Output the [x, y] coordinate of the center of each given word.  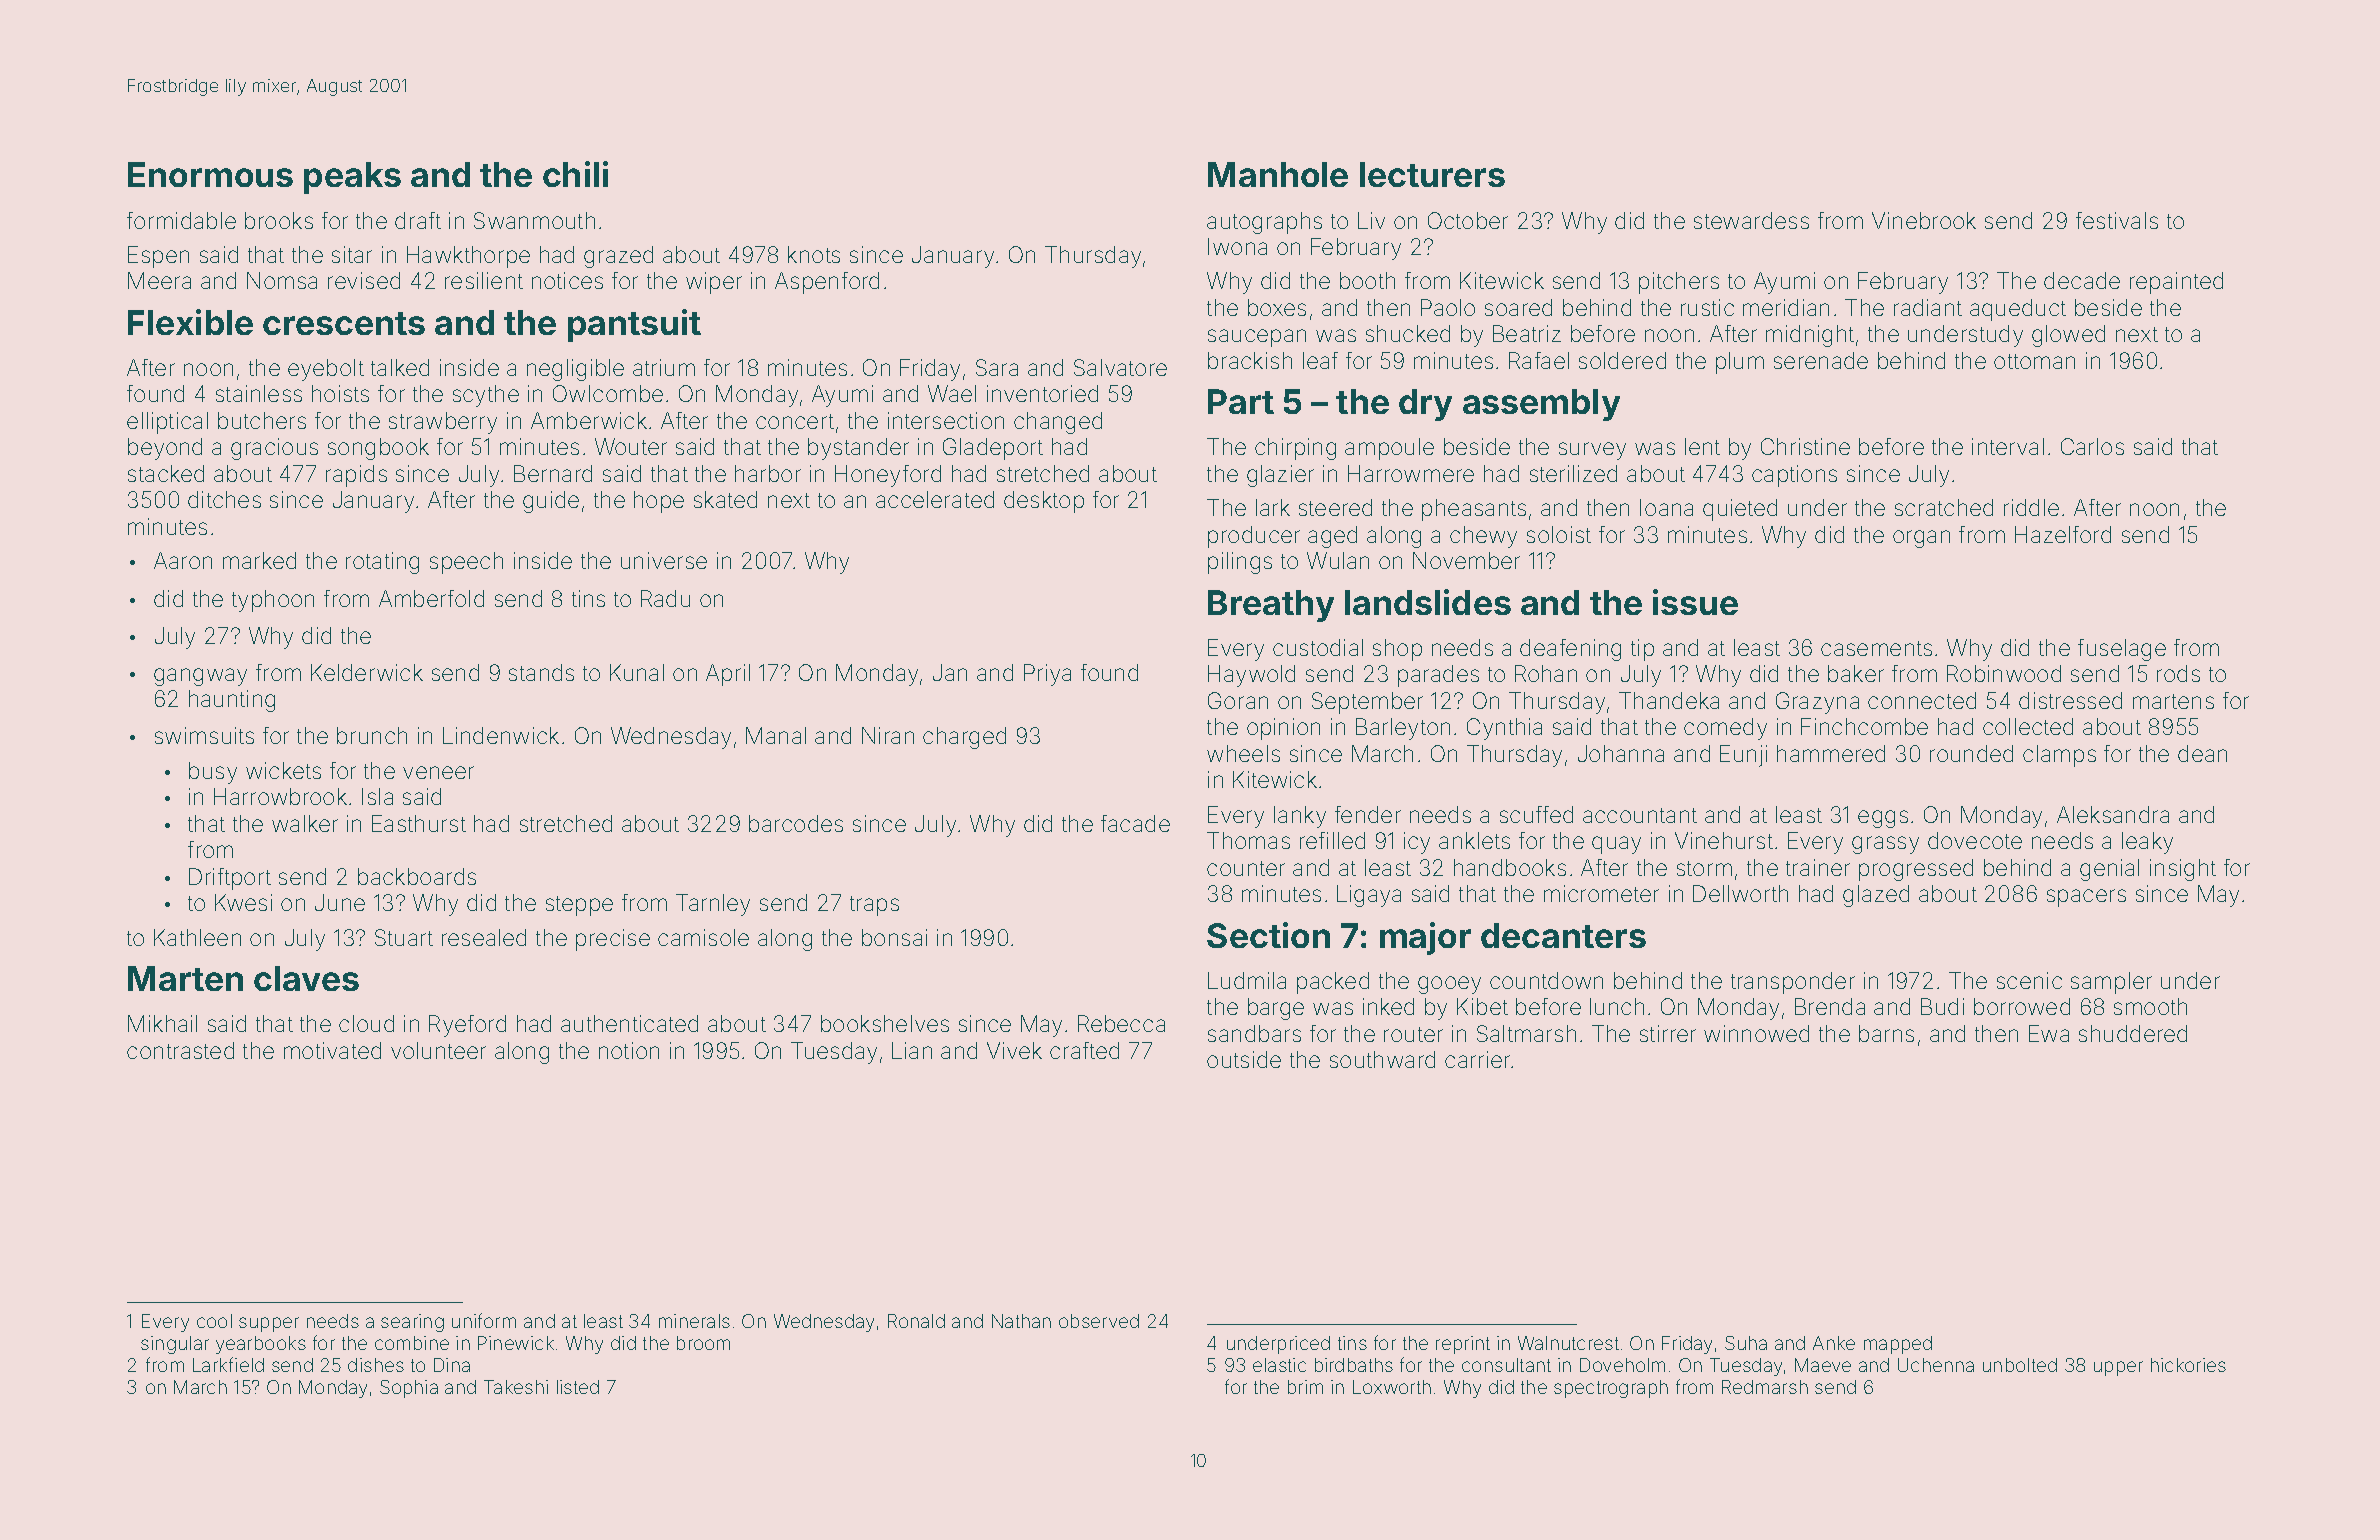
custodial [1318, 647]
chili [575, 174]
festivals [2117, 220]
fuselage [2122, 650]
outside [1244, 1059]
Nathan [1021, 1321]
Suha [1746, 1343]
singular [175, 1345]
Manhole [1278, 174]
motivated [332, 1050]
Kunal [637, 672]
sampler [2111, 983]
